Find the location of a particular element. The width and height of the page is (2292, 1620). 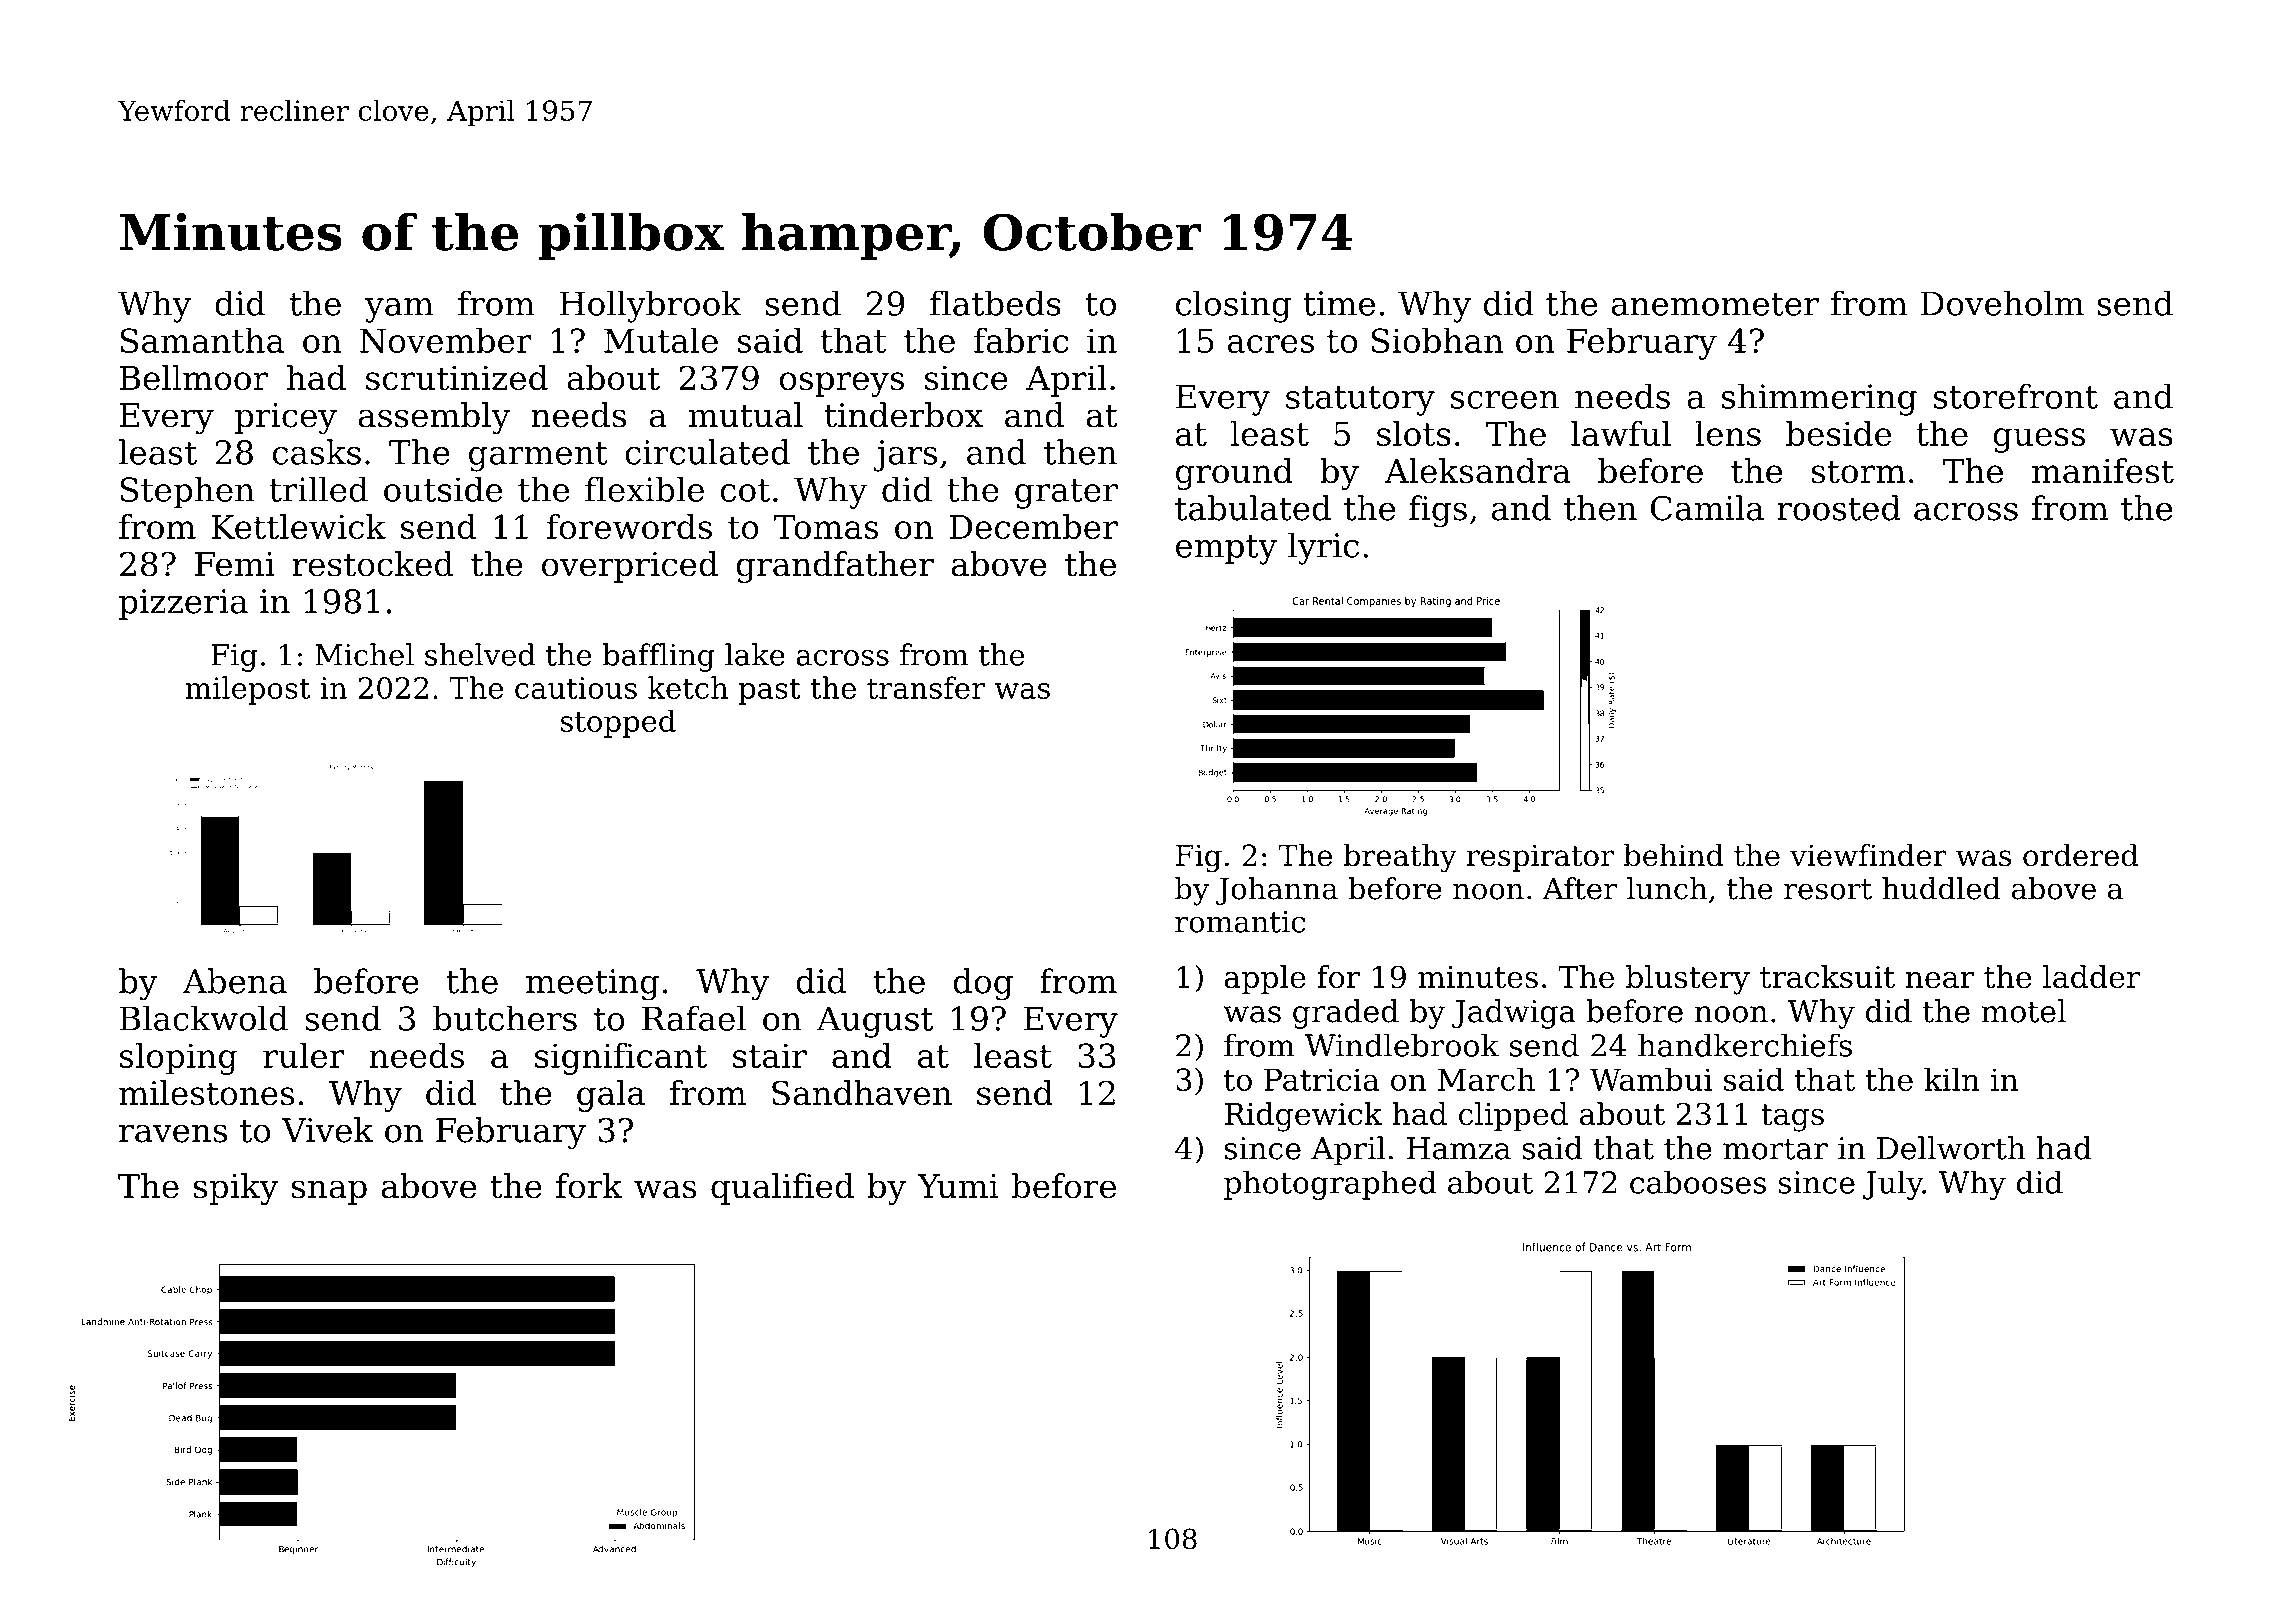

anemometer is located at coordinates (1715, 304).
